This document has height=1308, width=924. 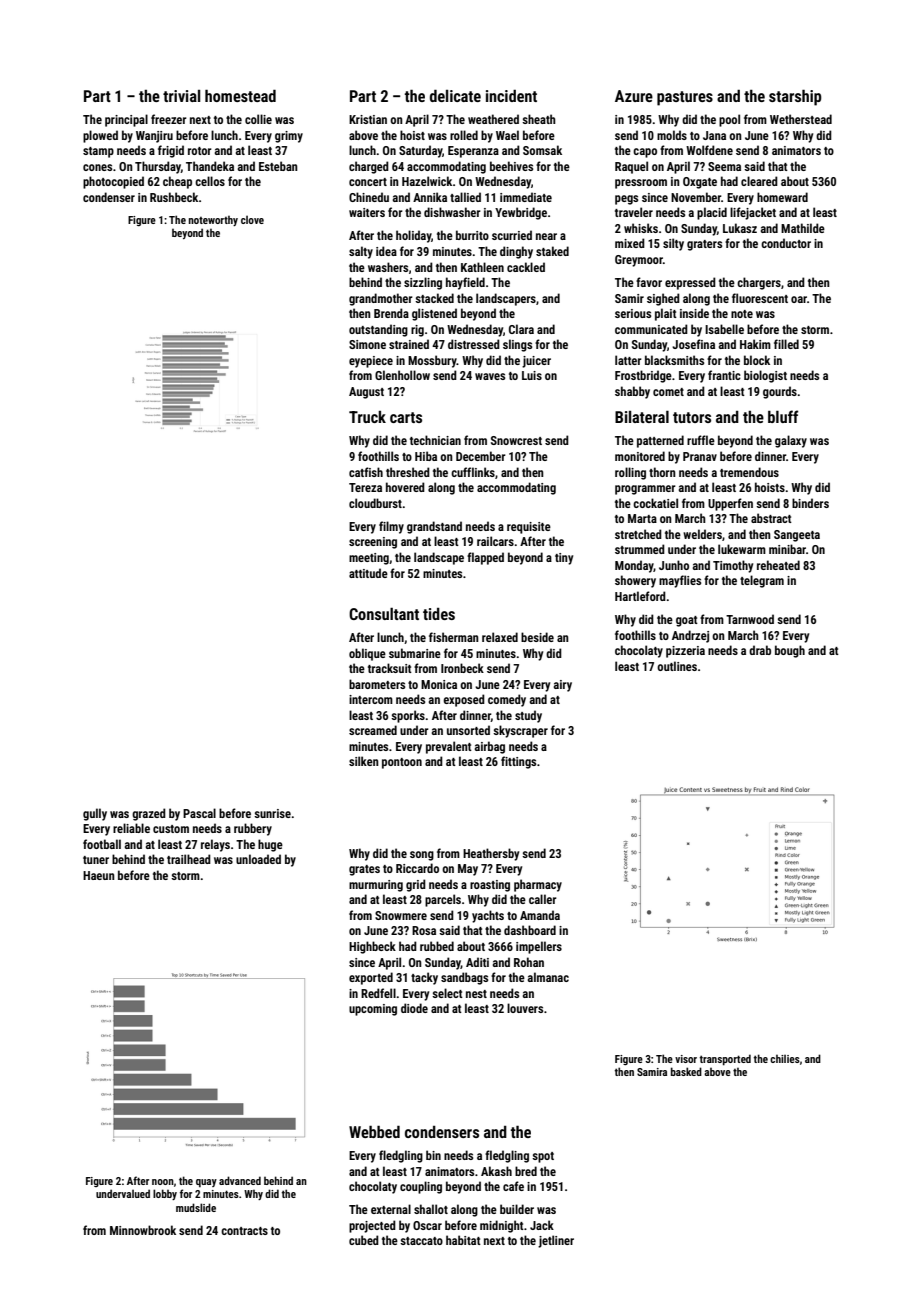 What do you see at coordinates (785, 1058) in the document?
I see `chilies` at bounding box center [785, 1058].
